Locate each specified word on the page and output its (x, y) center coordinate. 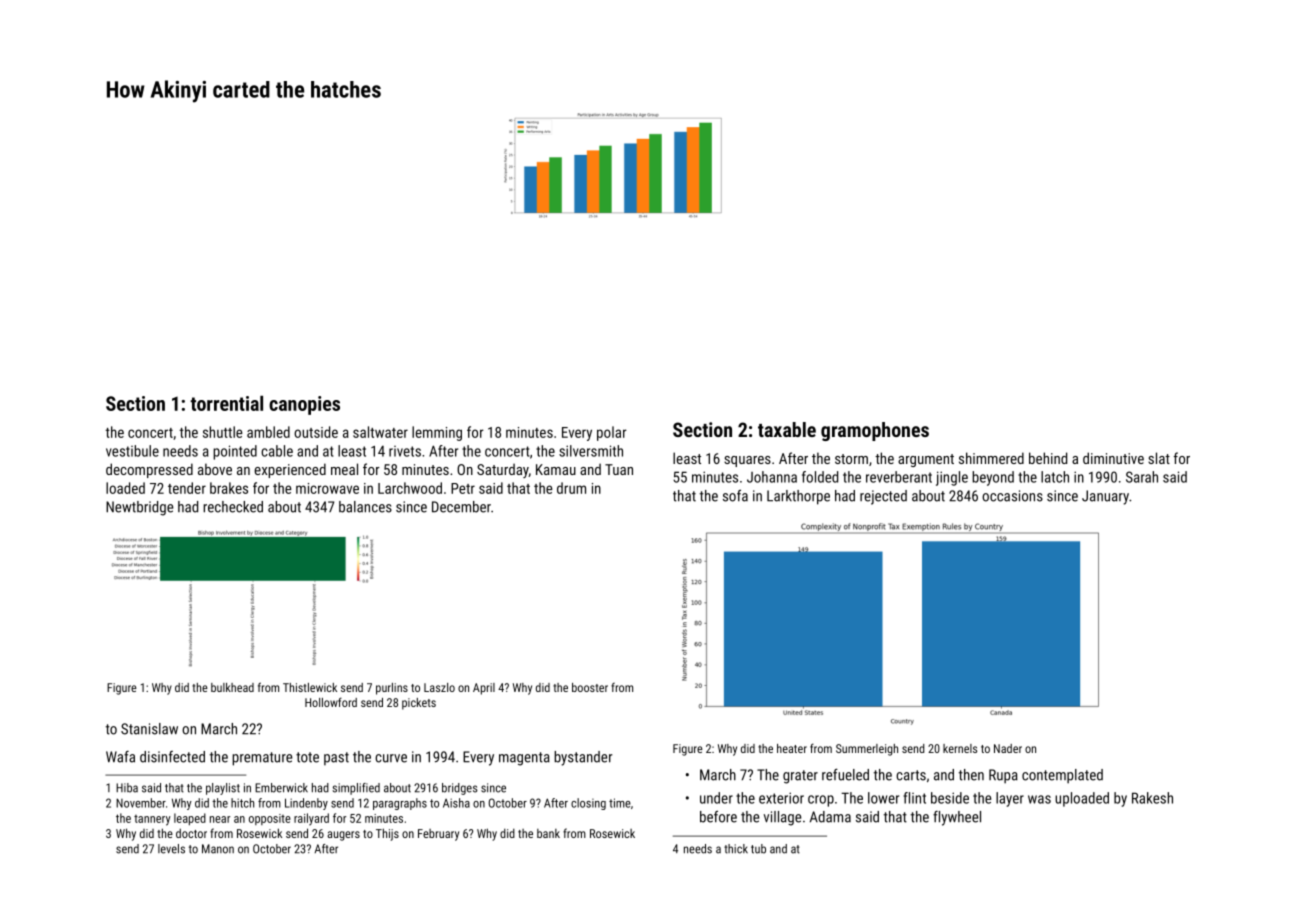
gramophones (875, 431)
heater (792, 748)
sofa (735, 496)
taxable (787, 429)
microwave (327, 488)
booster (590, 687)
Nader (1008, 748)
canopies (304, 405)
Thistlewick (310, 687)
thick (736, 849)
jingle (952, 478)
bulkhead (232, 687)
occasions (1012, 496)
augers (343, 836)
